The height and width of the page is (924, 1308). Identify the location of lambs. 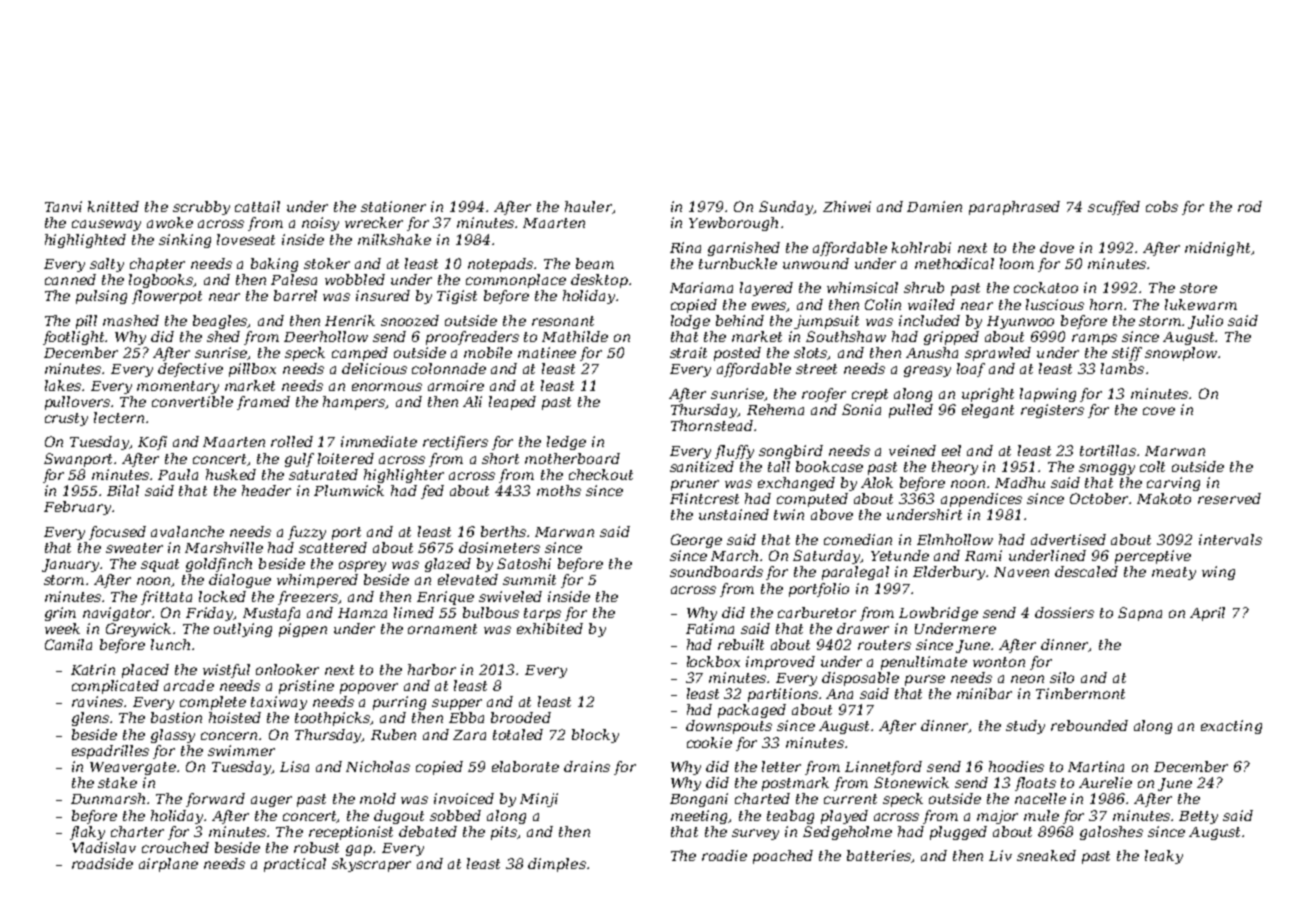
(1122, 368).
